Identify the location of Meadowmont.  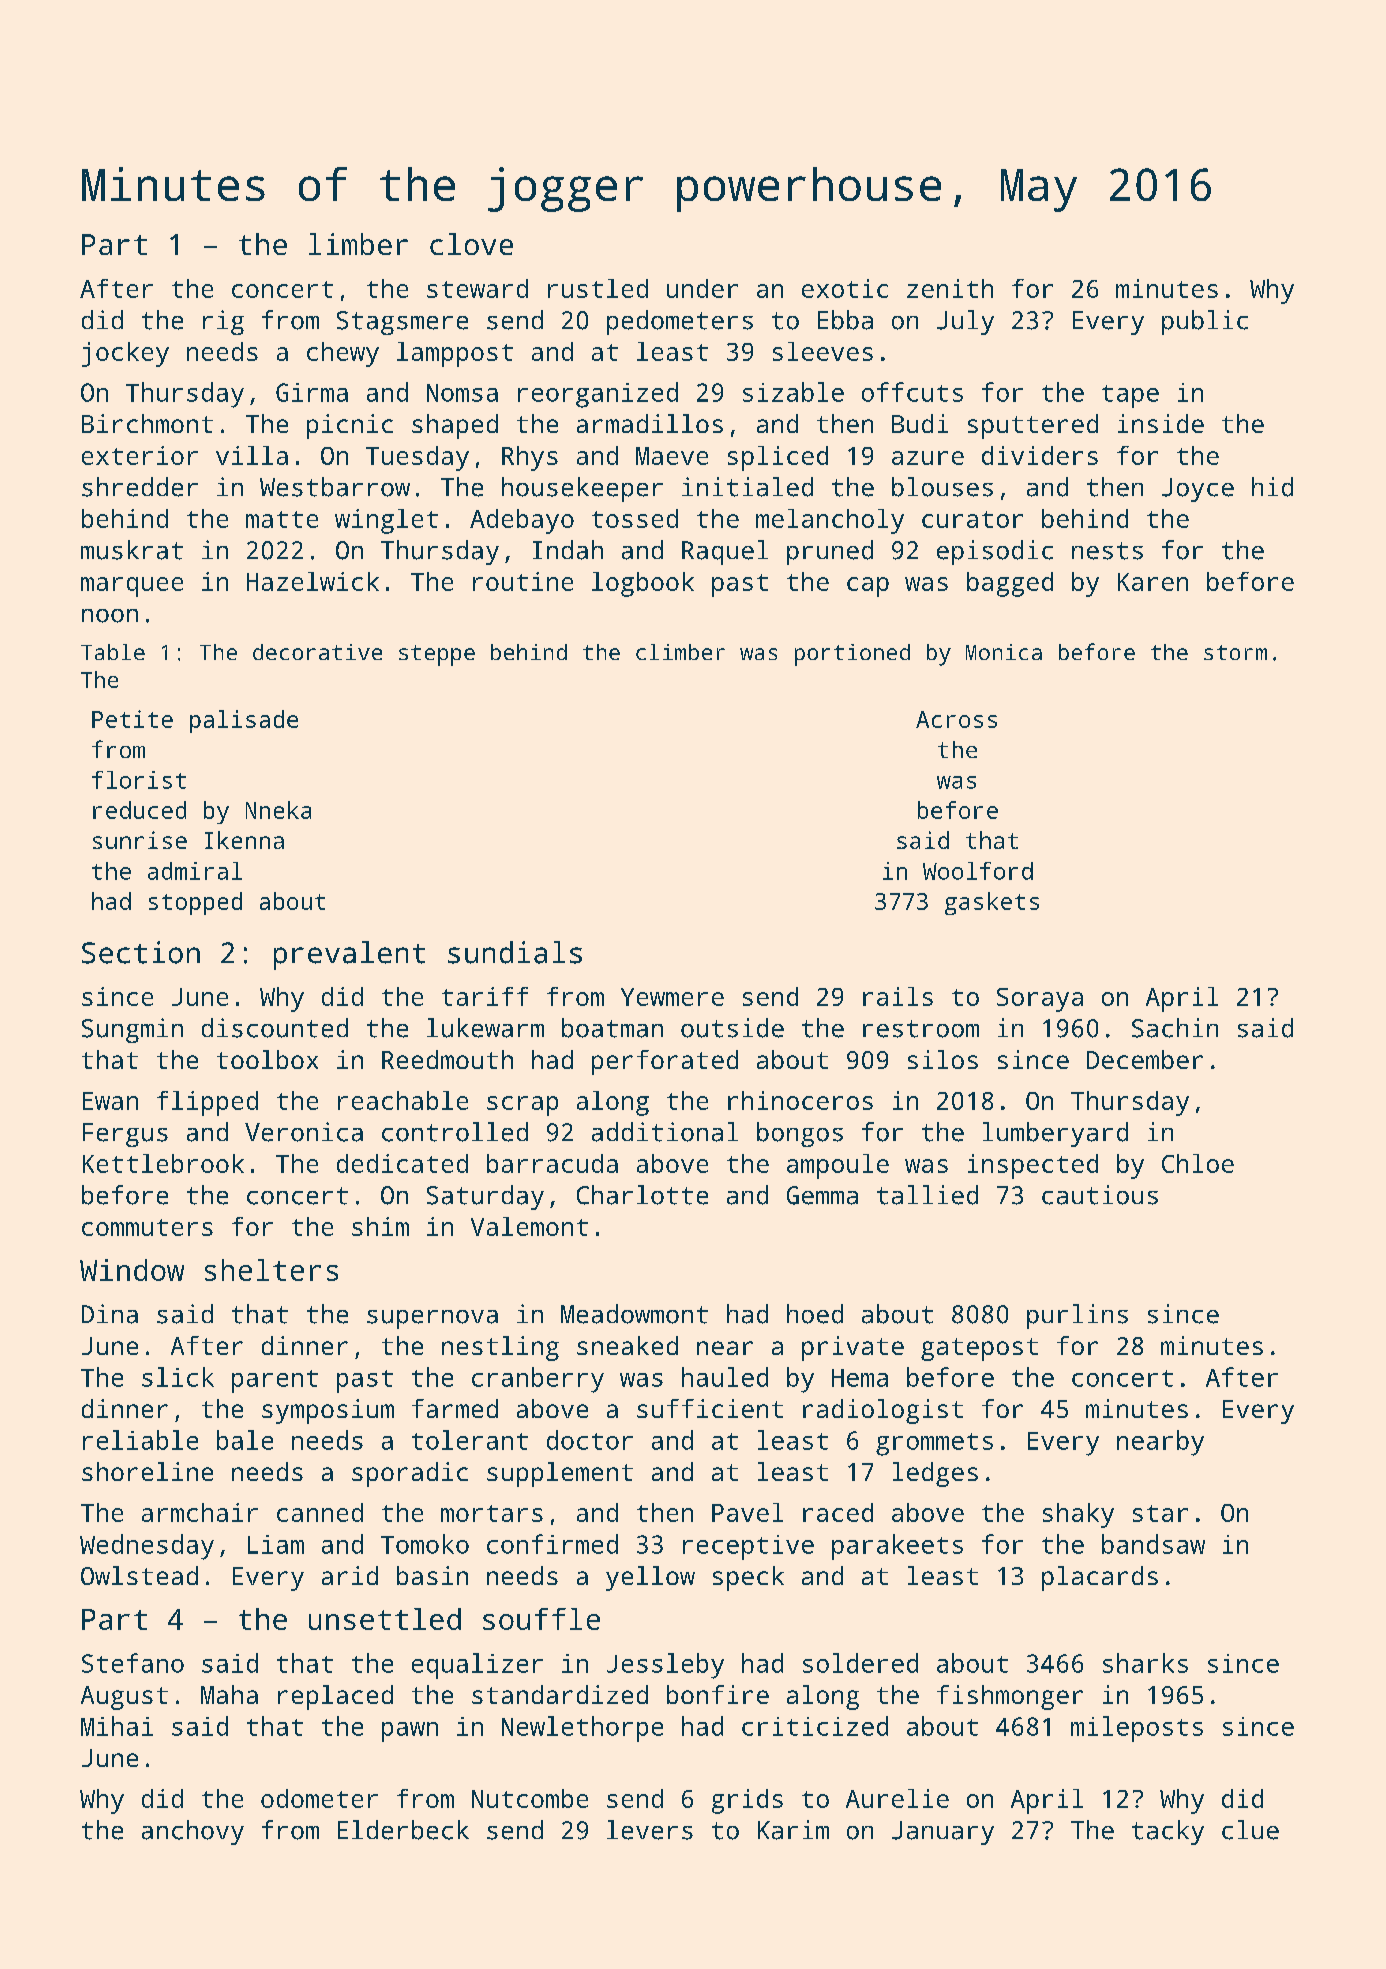
(634, 1314).
